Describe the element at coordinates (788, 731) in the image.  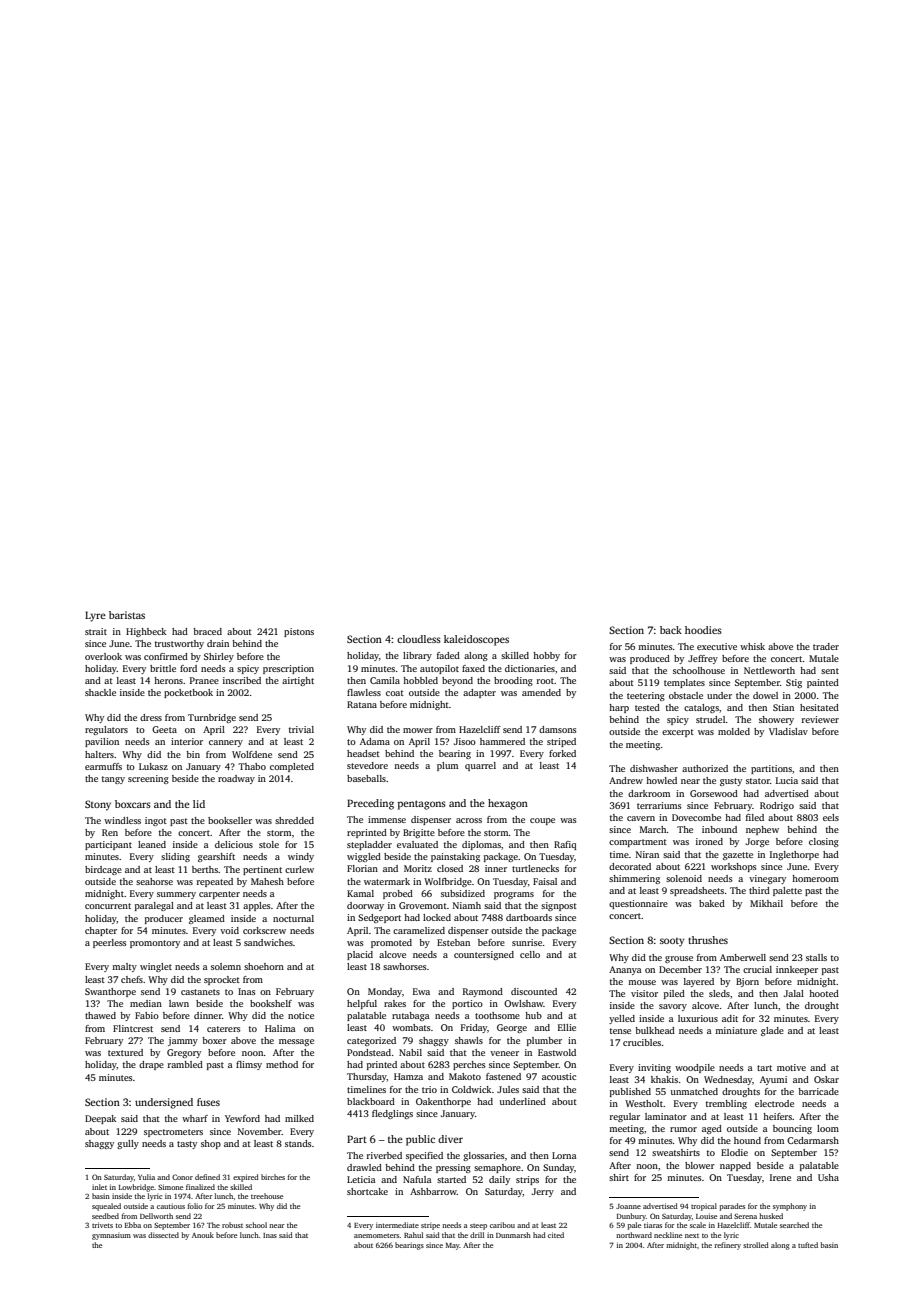
I see `Vladislav` at that location.
